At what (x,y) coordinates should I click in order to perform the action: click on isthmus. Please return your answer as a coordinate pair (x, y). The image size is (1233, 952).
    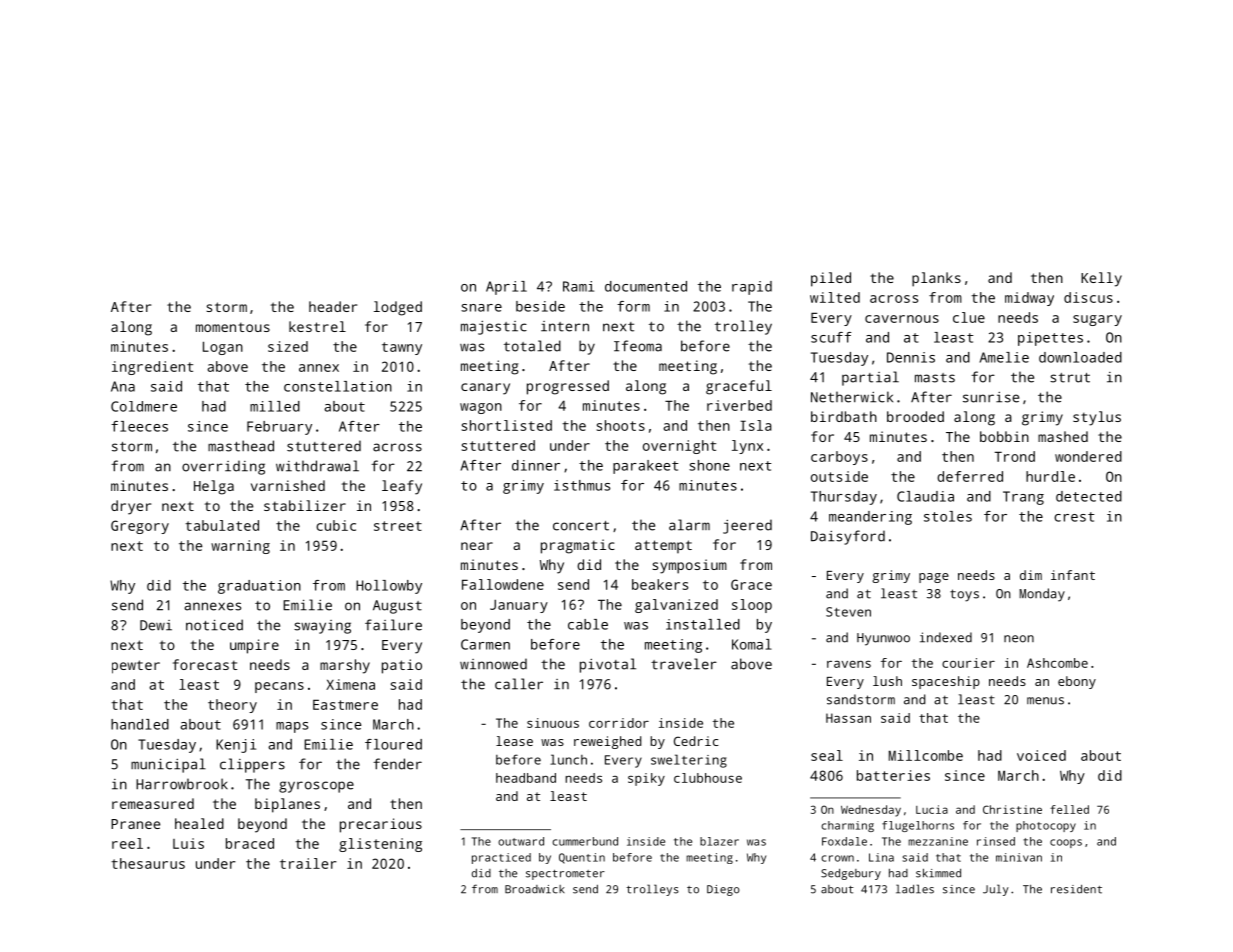
    Looking at the image, I should click on (582, 485).
